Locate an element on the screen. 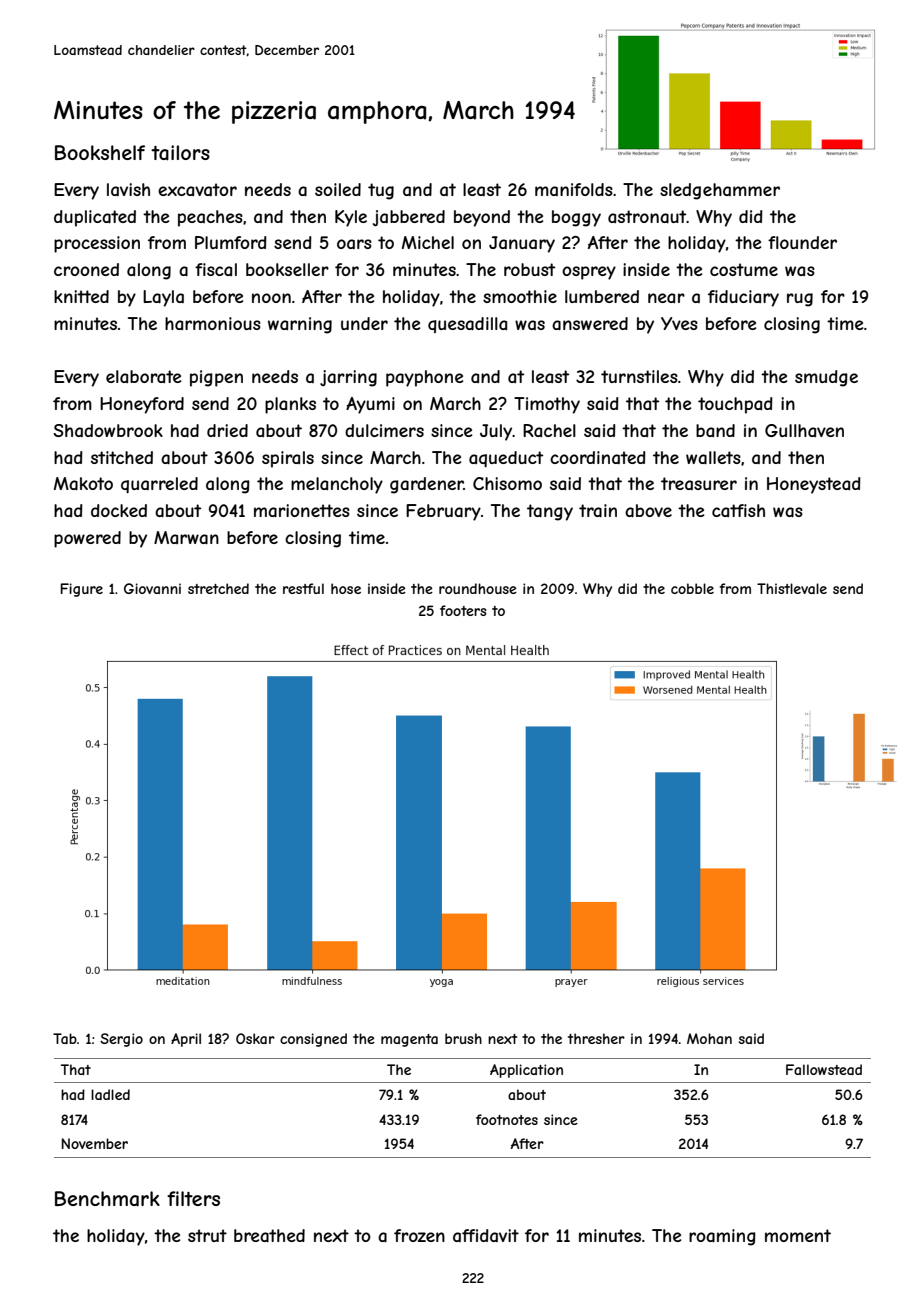 The height and width of the screenshot is (1311, 924). Marwan is located at coordinates (186, 537).
